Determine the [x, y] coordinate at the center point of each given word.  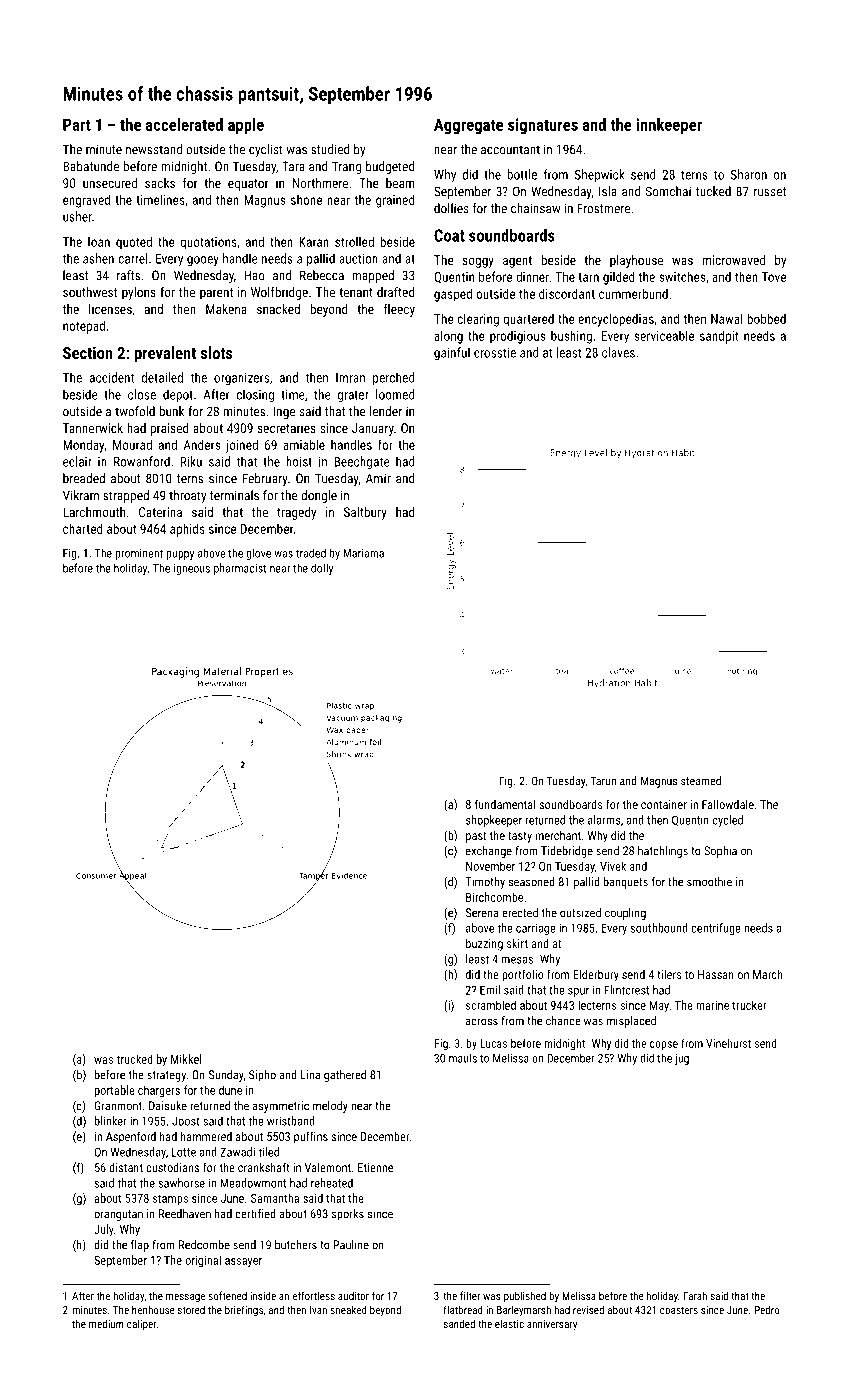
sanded [459, 1323]
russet [770, 192]
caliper [142, 1324]
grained [395, 201]
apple [246, 126]
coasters [679, 1310]
